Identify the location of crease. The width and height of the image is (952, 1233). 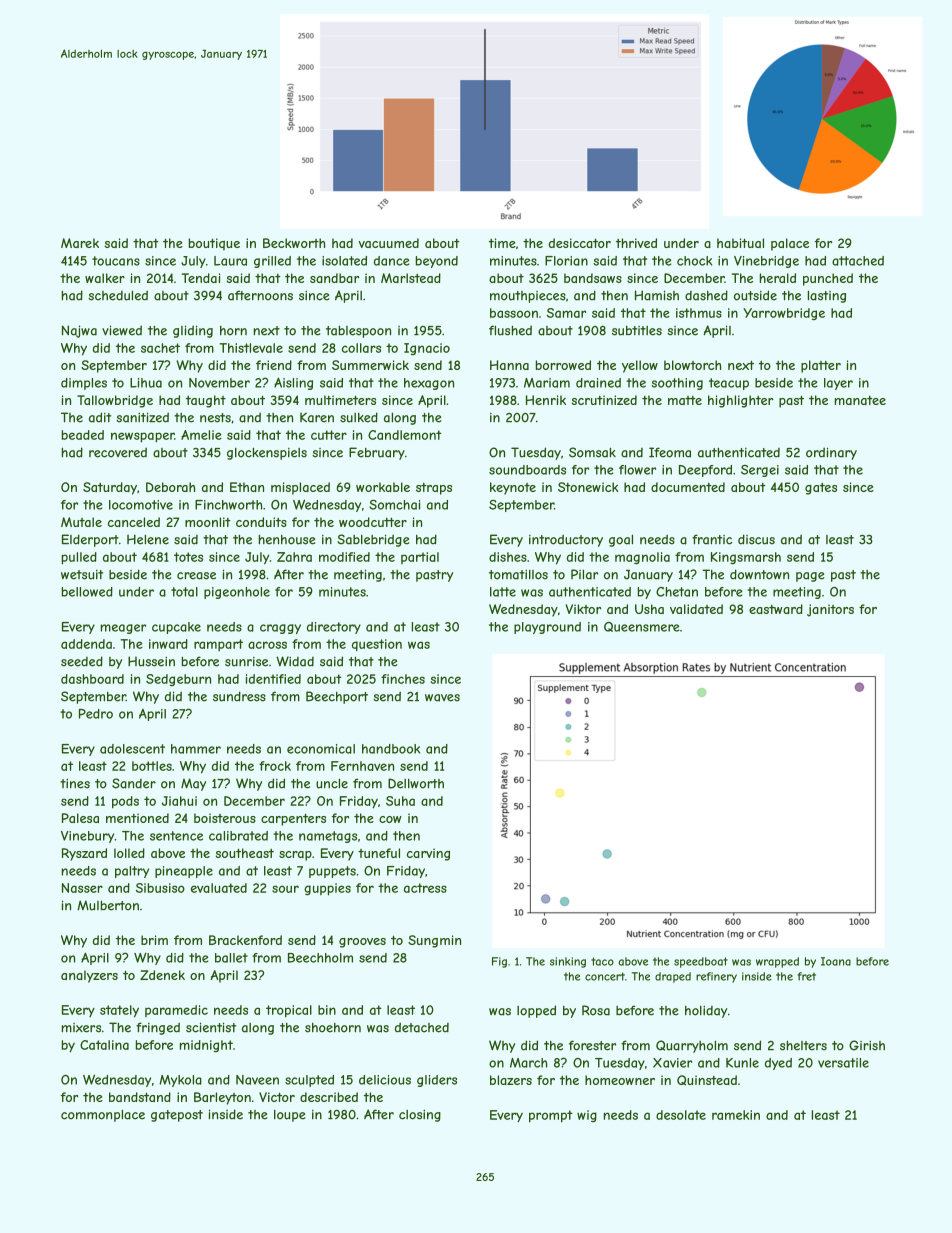
(196, 576).
